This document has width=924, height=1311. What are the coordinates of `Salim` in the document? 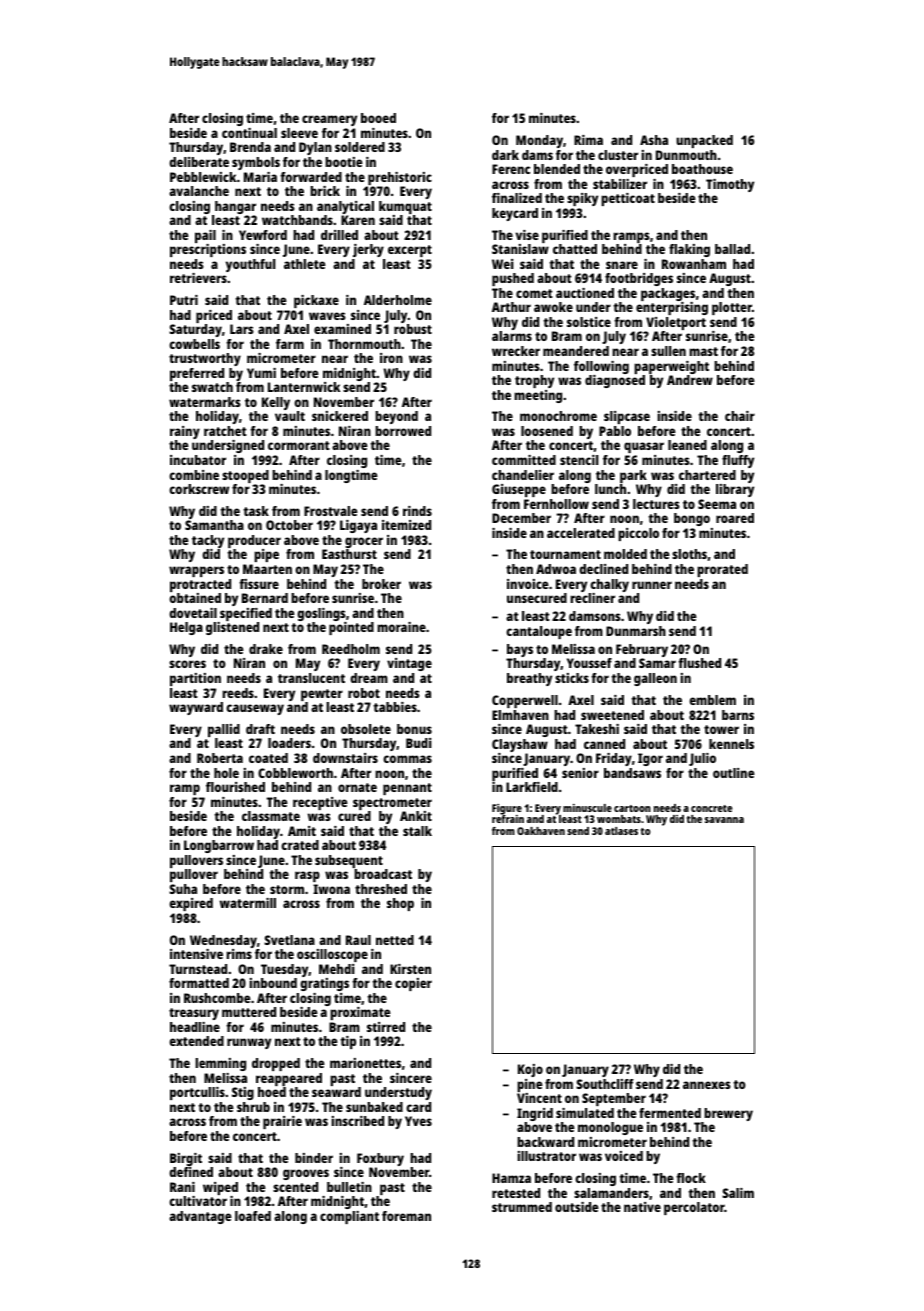 It's located at (738, 1193).
